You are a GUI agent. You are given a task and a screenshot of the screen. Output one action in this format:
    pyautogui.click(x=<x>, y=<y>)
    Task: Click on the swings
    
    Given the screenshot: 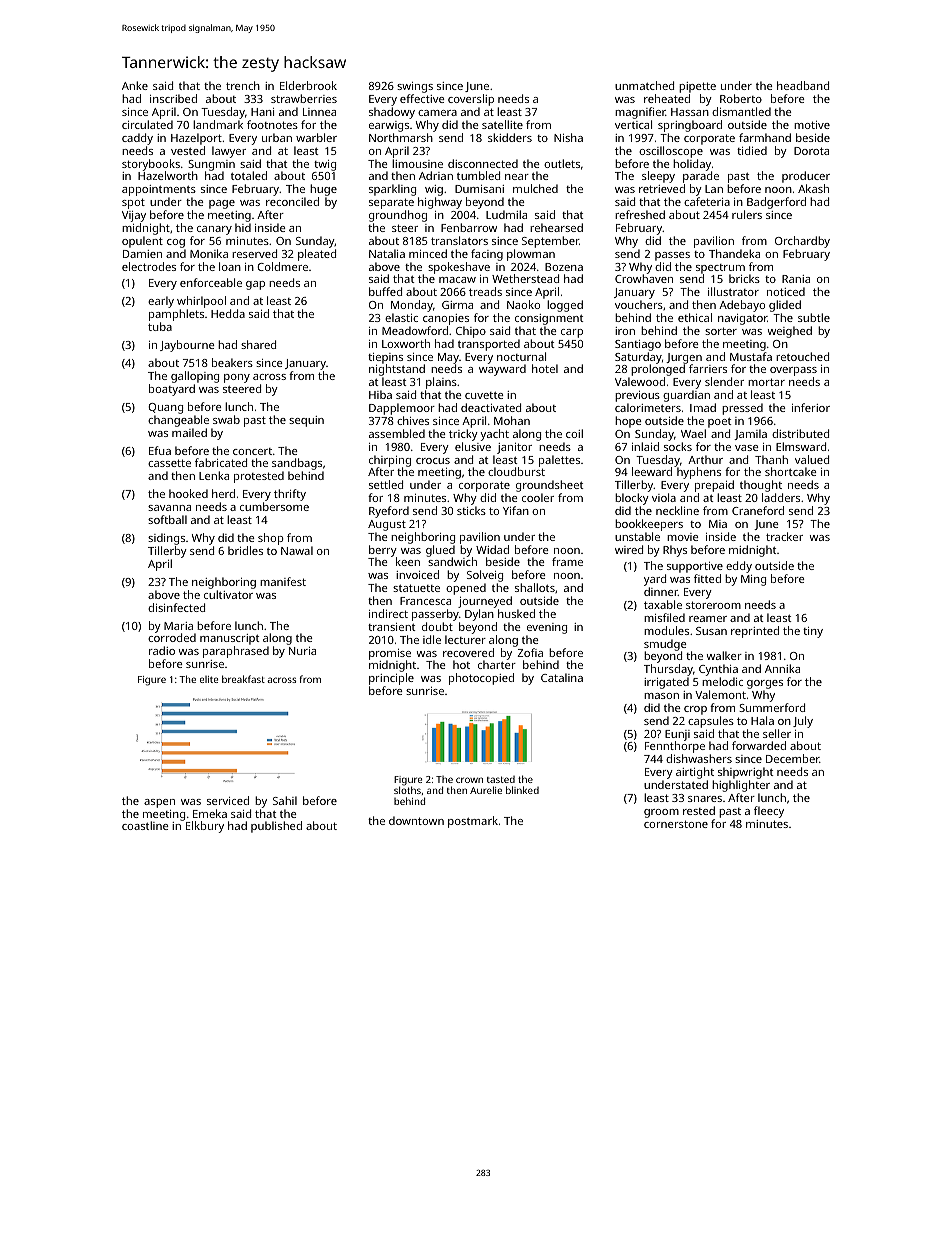 What is the action you would take?
    pyautogui.click(x=415, y=87)
